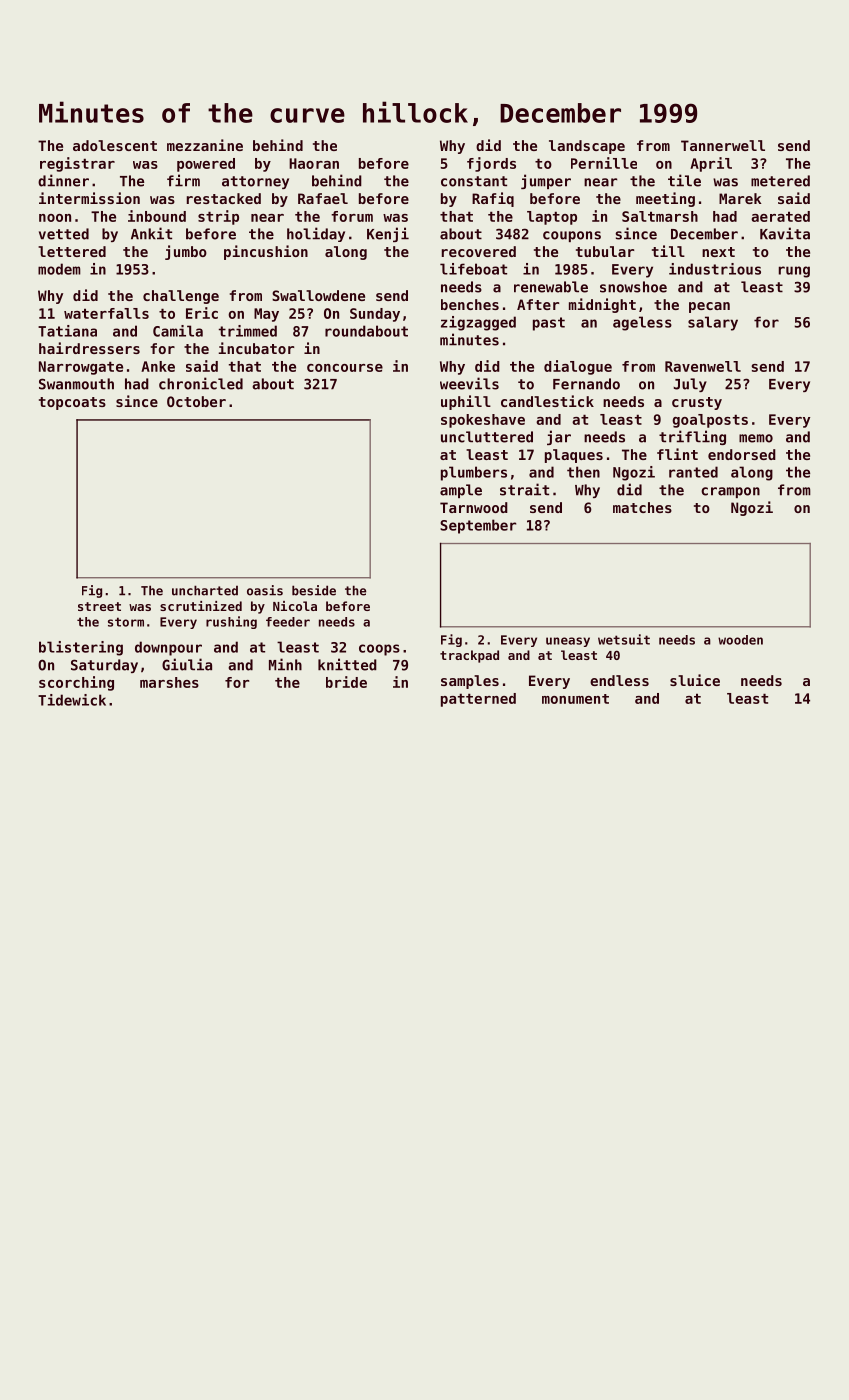  Describe the element at coordinates (196, 401) in the screenshot. I see `October` at that location.
